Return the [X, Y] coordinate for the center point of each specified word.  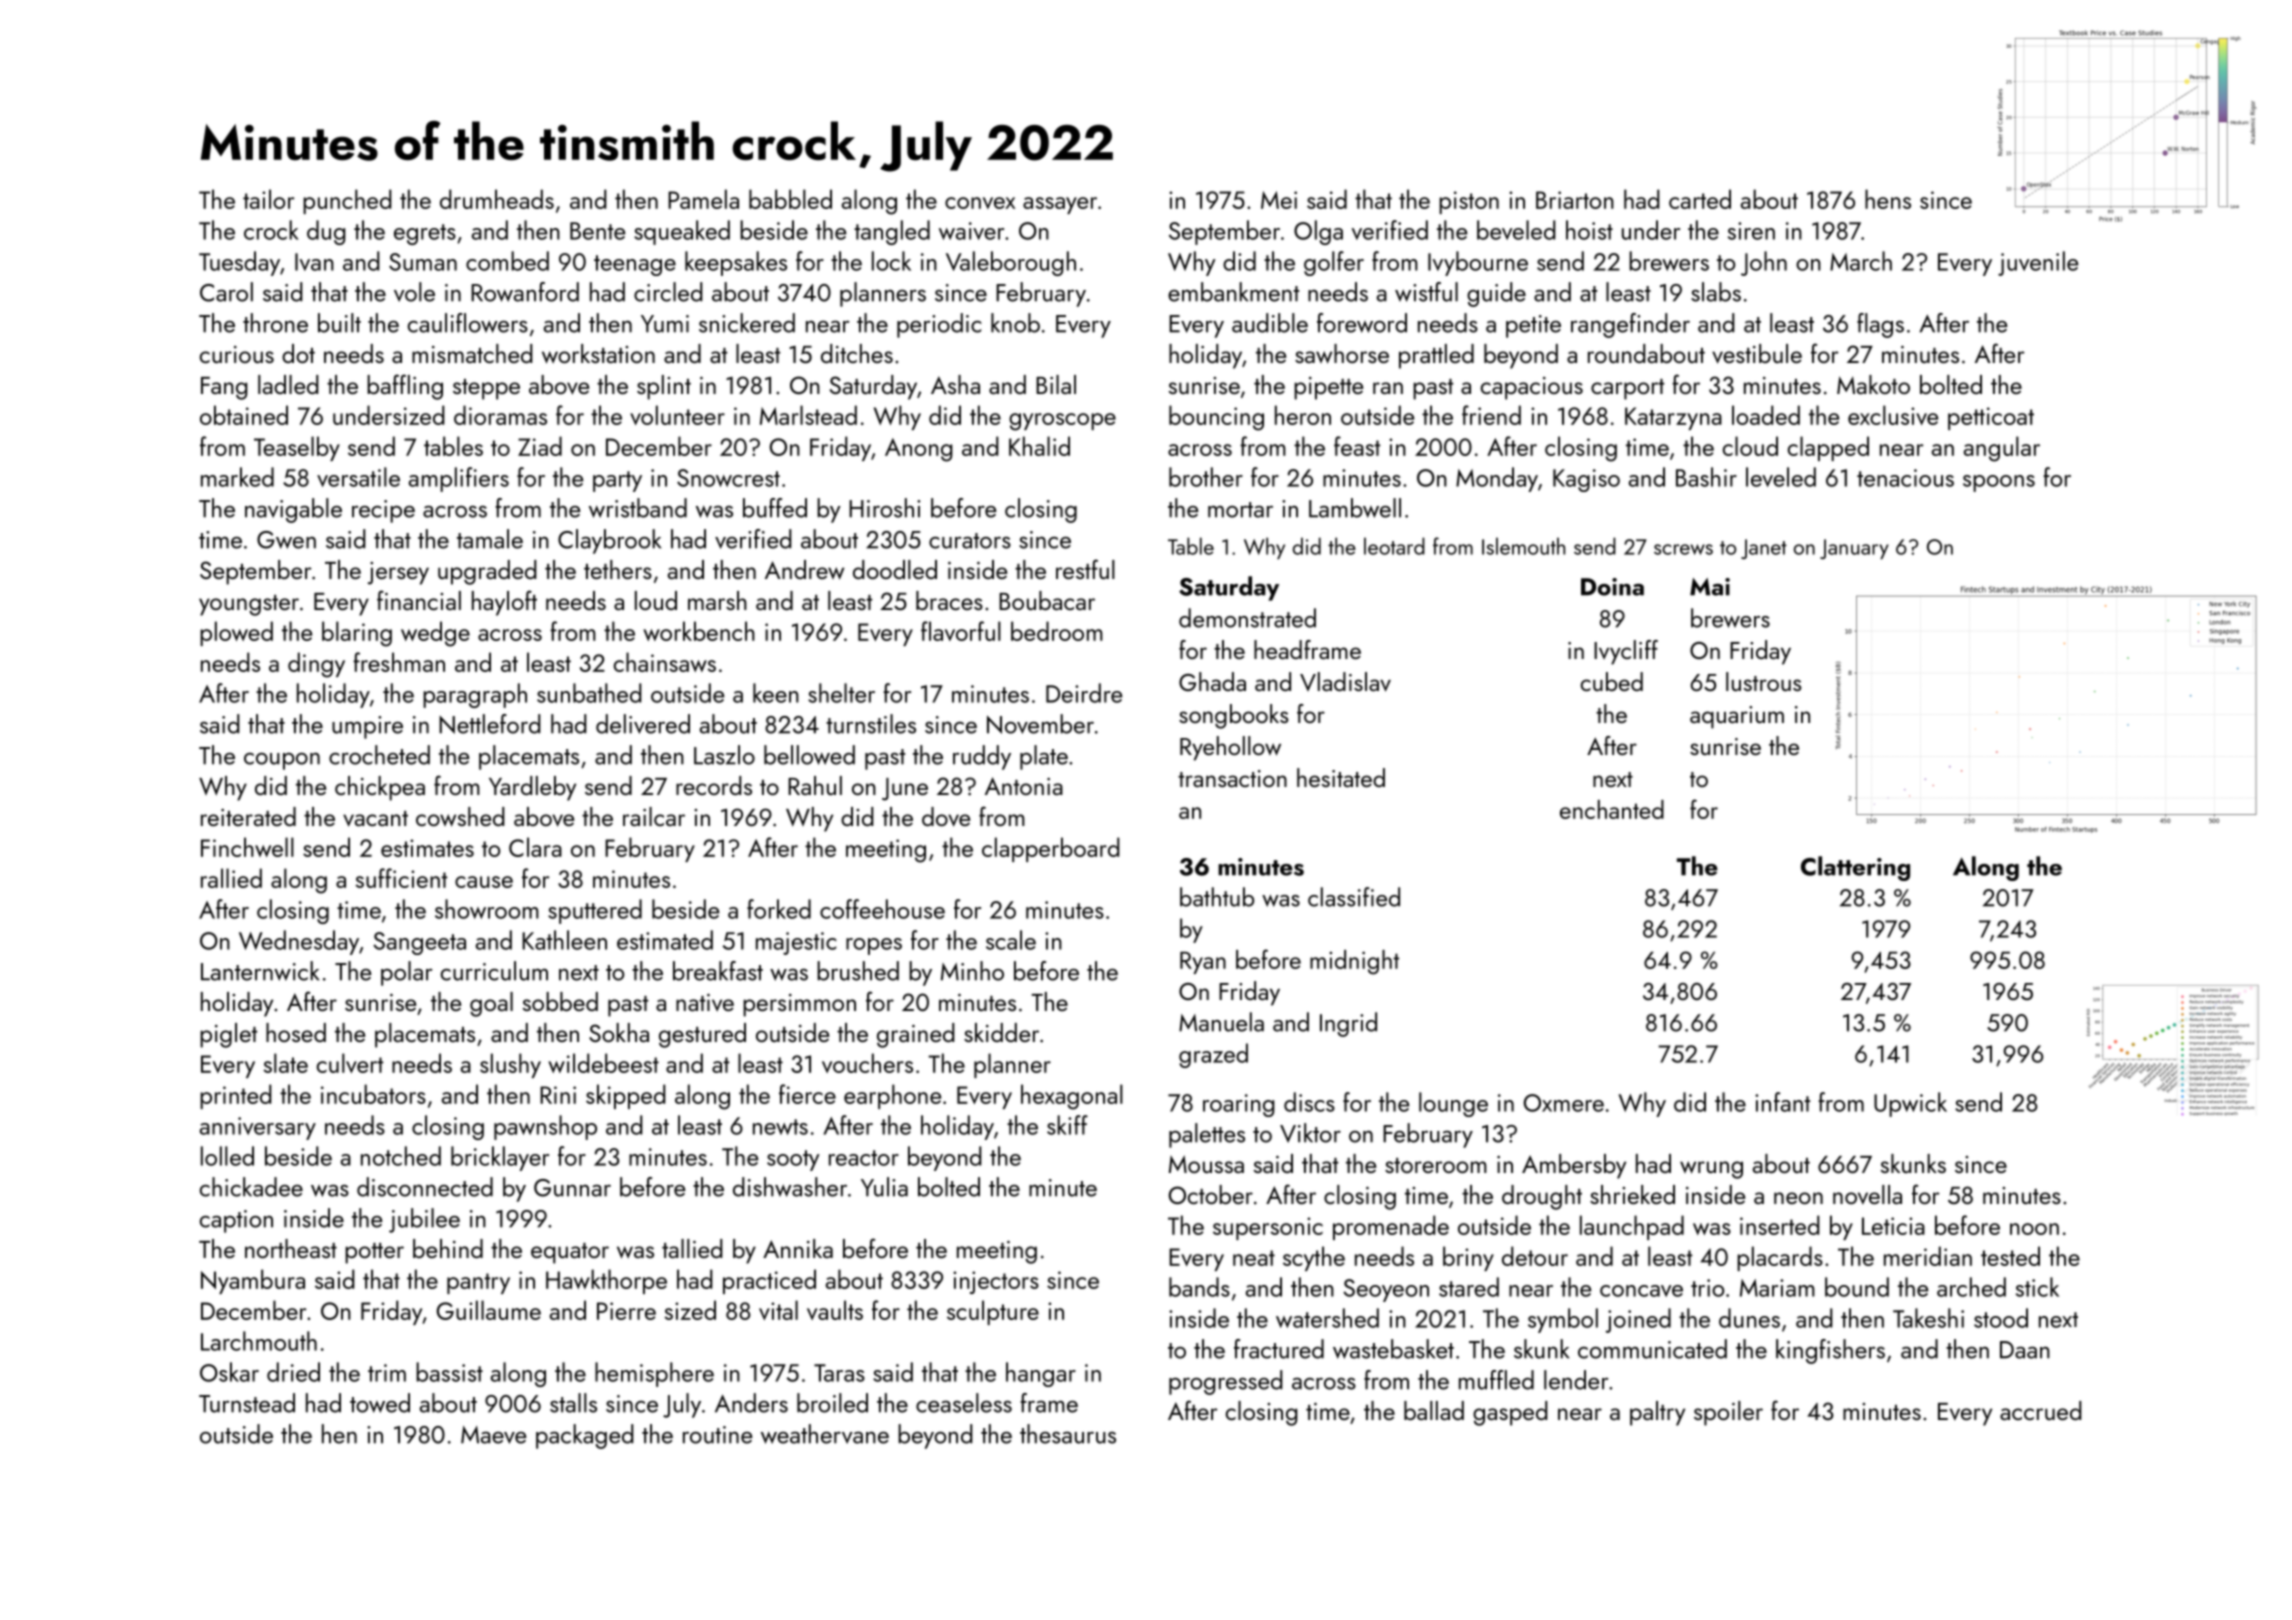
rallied [231, 878]
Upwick [1910, 1104]
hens [1888, 199]
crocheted [379, 755]
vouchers [867, 1063]
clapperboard [1051, 849]
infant [1783, 1102]
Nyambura [253, 1281]
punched [347, 201]
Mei [1279, 200]
